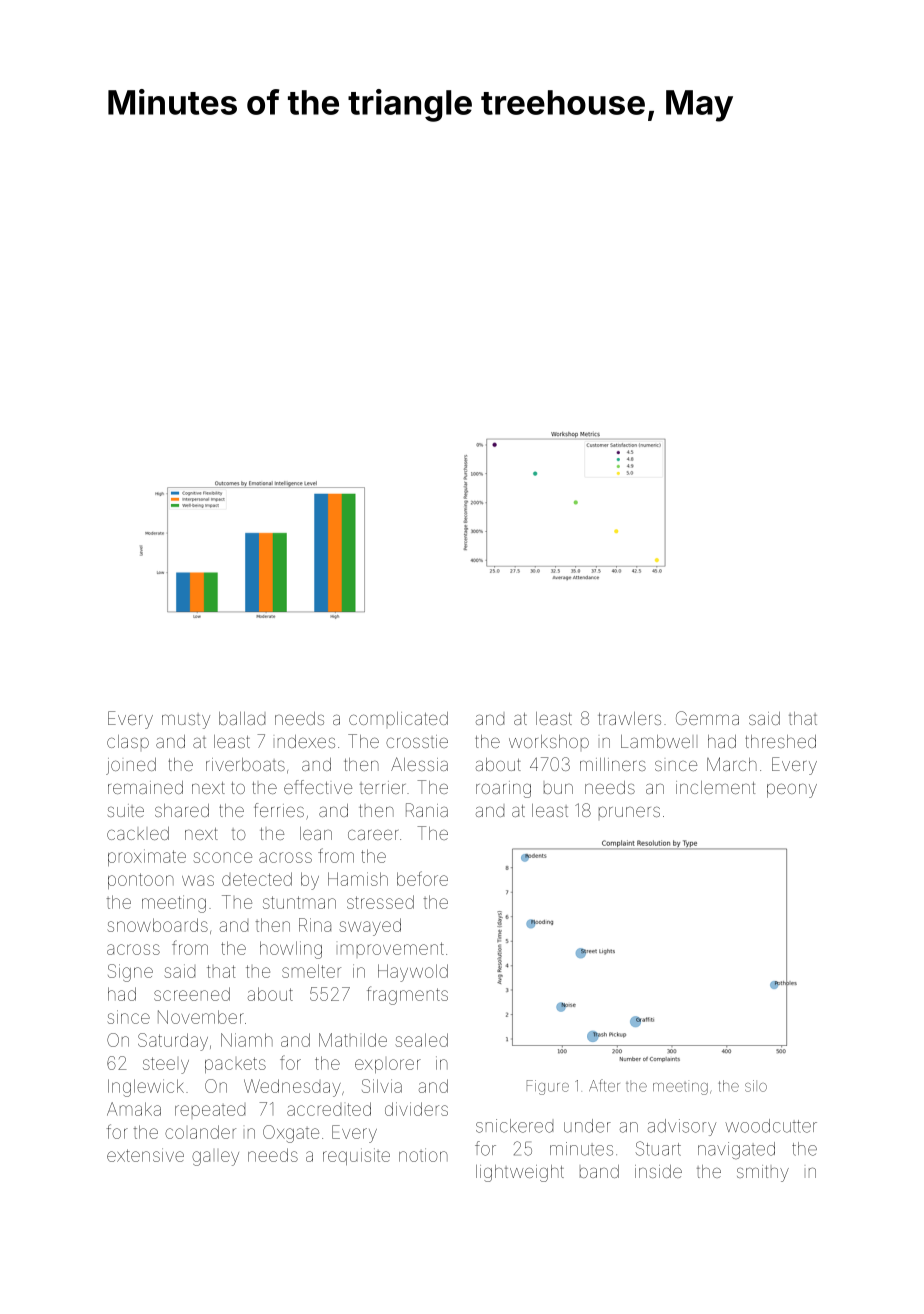 This screenshot has height=1314, width=924. What do you see at coordinates (604, 1085) in the screenshot?
I see `After` at bounding box center [604, 1085].
